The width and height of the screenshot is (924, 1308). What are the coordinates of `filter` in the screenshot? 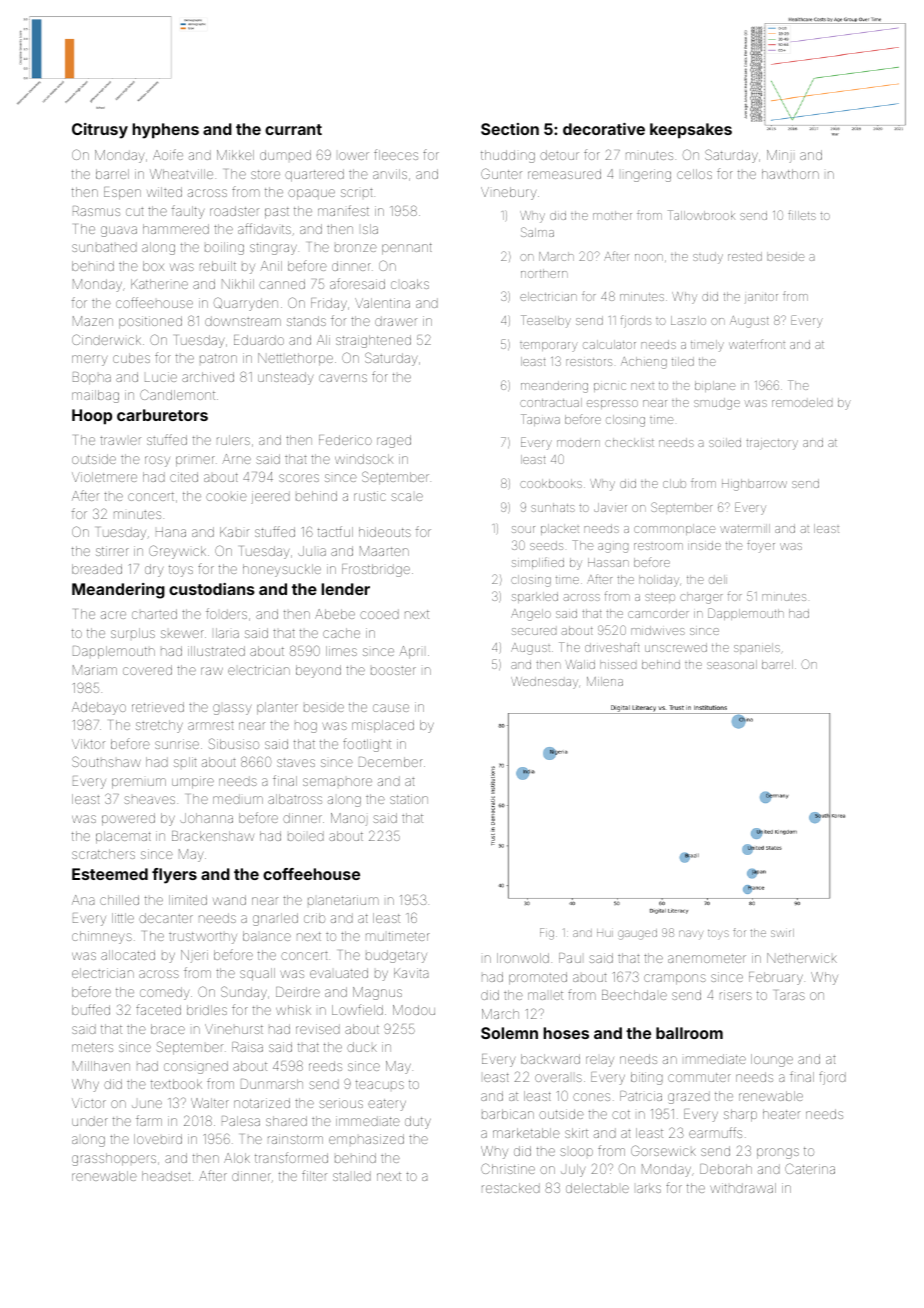 It's located at (314, 1175).
